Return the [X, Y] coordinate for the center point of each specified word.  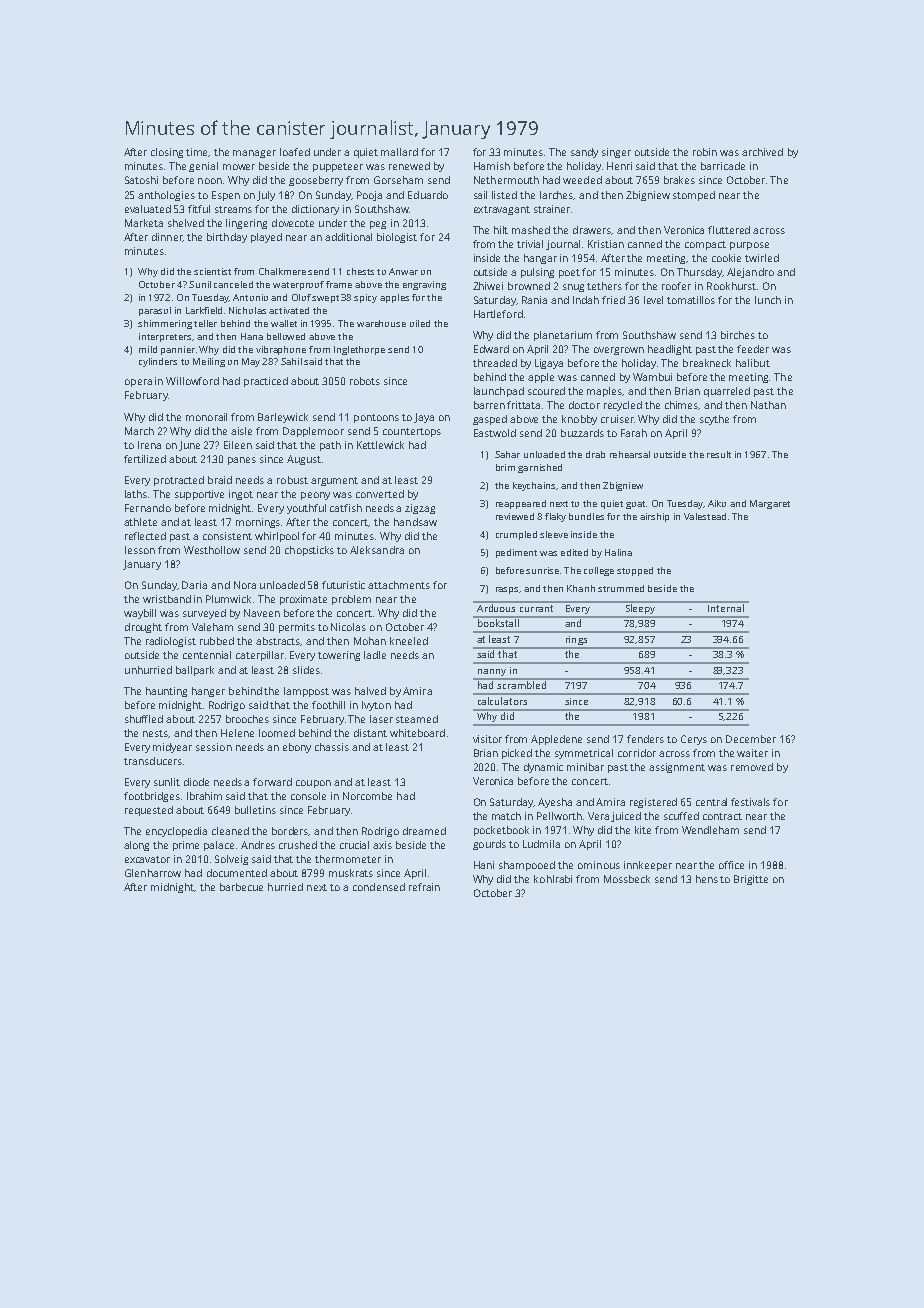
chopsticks [309, 551]
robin [705, 152]
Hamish [492, 166]
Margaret [770, 504]
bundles [586, 516]
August [304, 460]
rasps [507, 590]
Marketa [144, 223]
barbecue [241, 887]
